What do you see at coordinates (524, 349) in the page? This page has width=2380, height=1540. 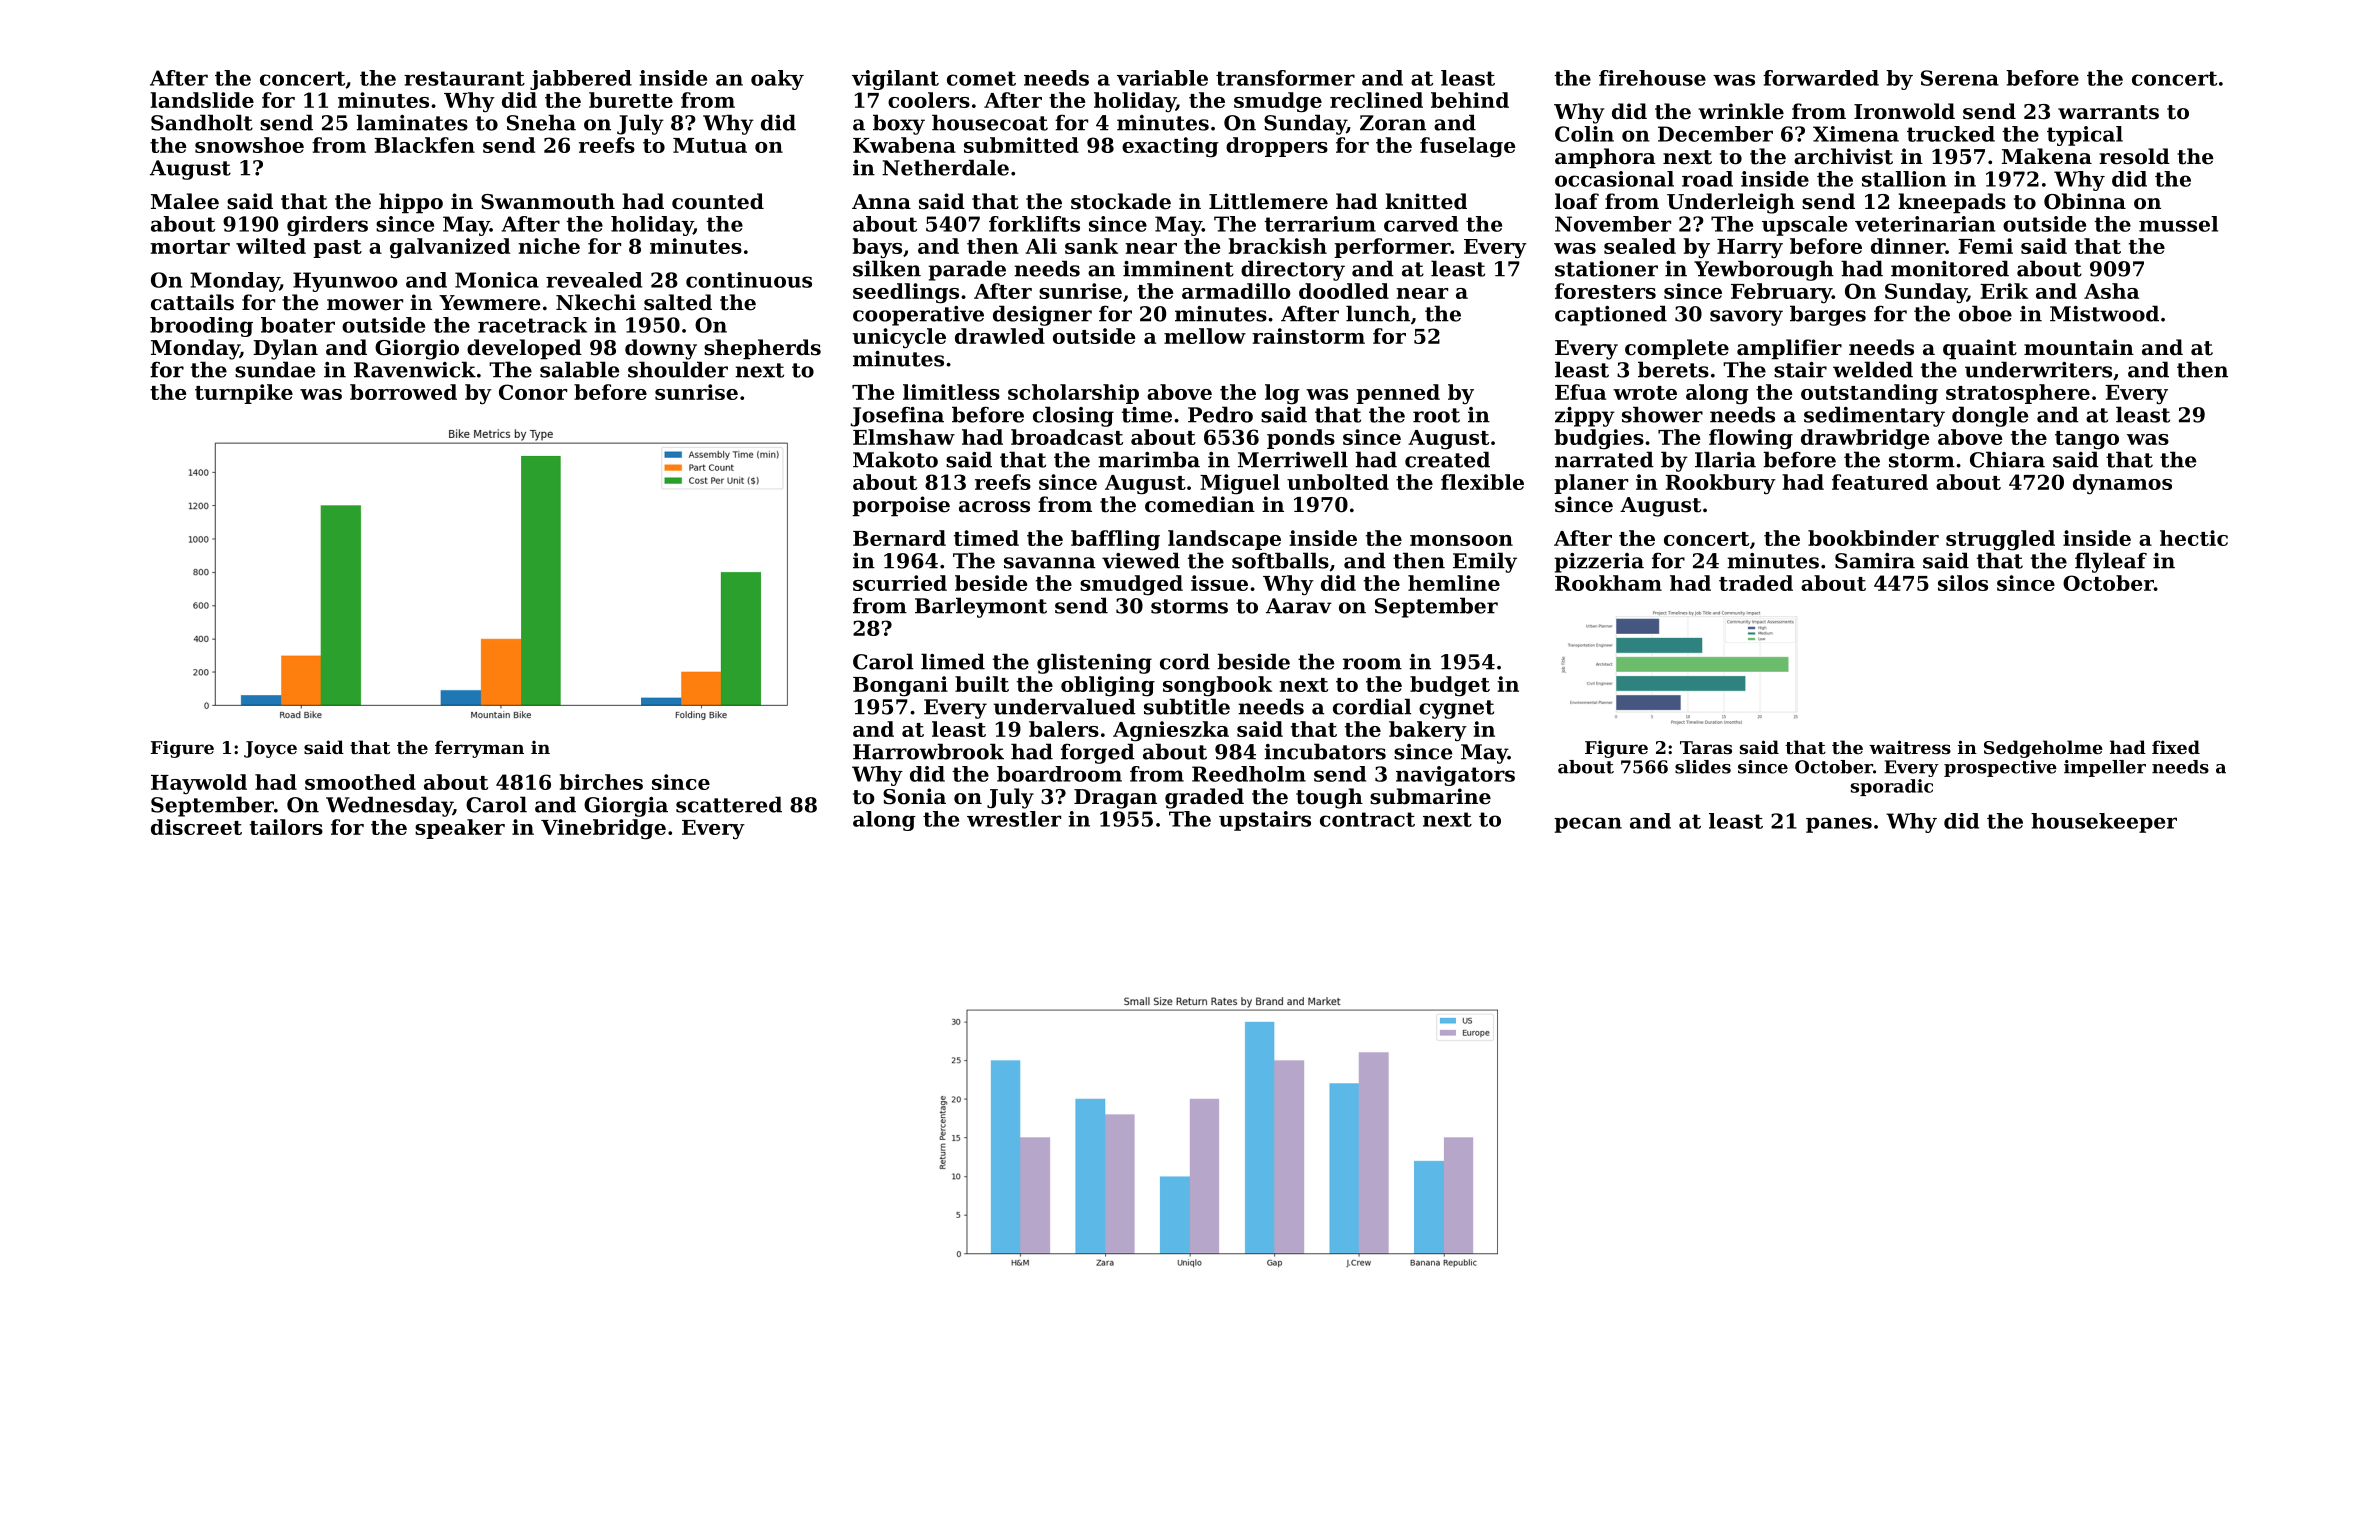 I see `developed` at bounding box center [524, 349].
